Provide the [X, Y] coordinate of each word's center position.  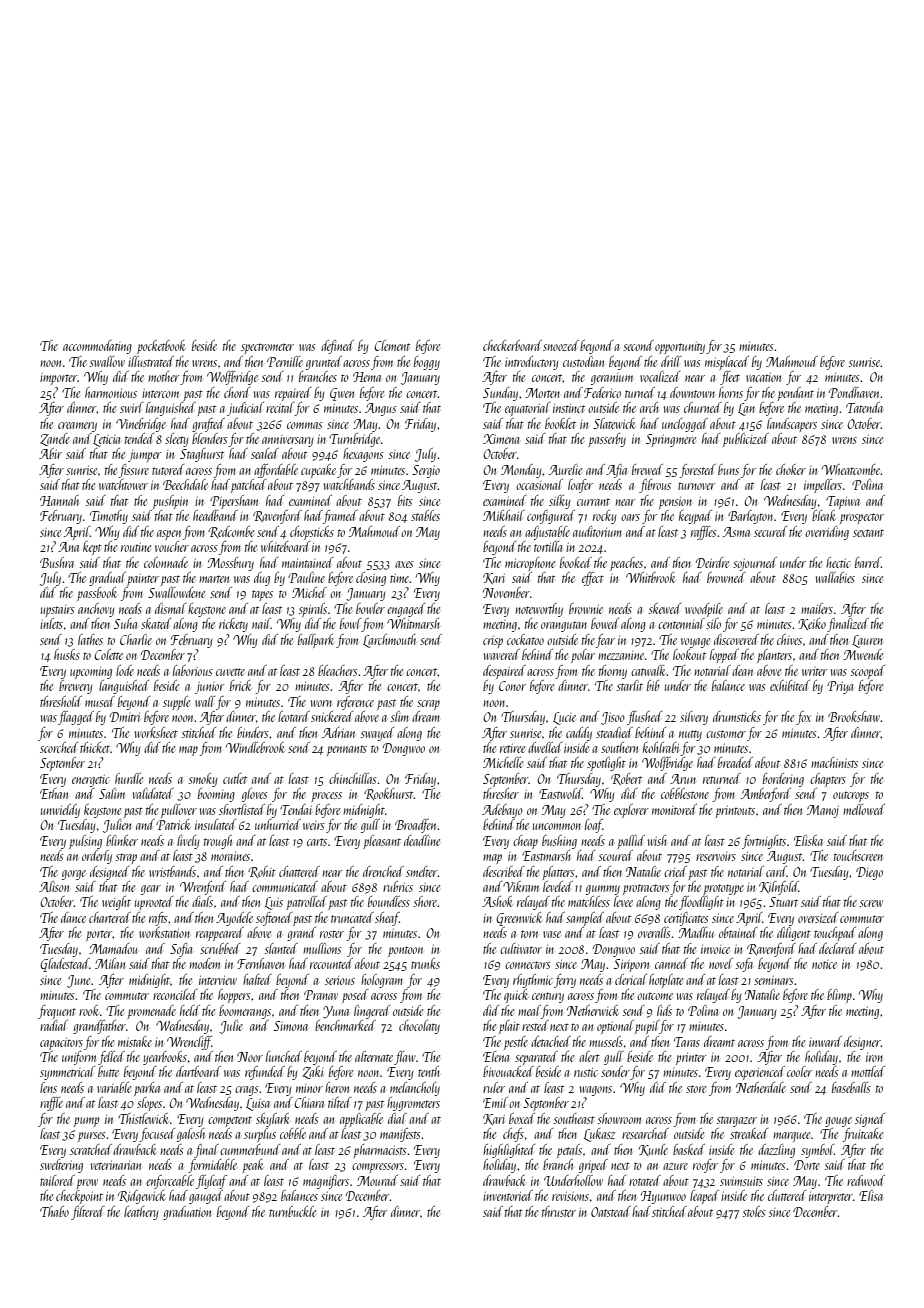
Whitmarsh [413, 623]
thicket [95, 747]
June [78, 981]
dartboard [198, 1071]
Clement [392, 345]
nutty [690, 735]
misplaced [727, 363]
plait [509, 1027]
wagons [595, 1091]
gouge [838, 1122]
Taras [687, 1042]
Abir [50, 453]
